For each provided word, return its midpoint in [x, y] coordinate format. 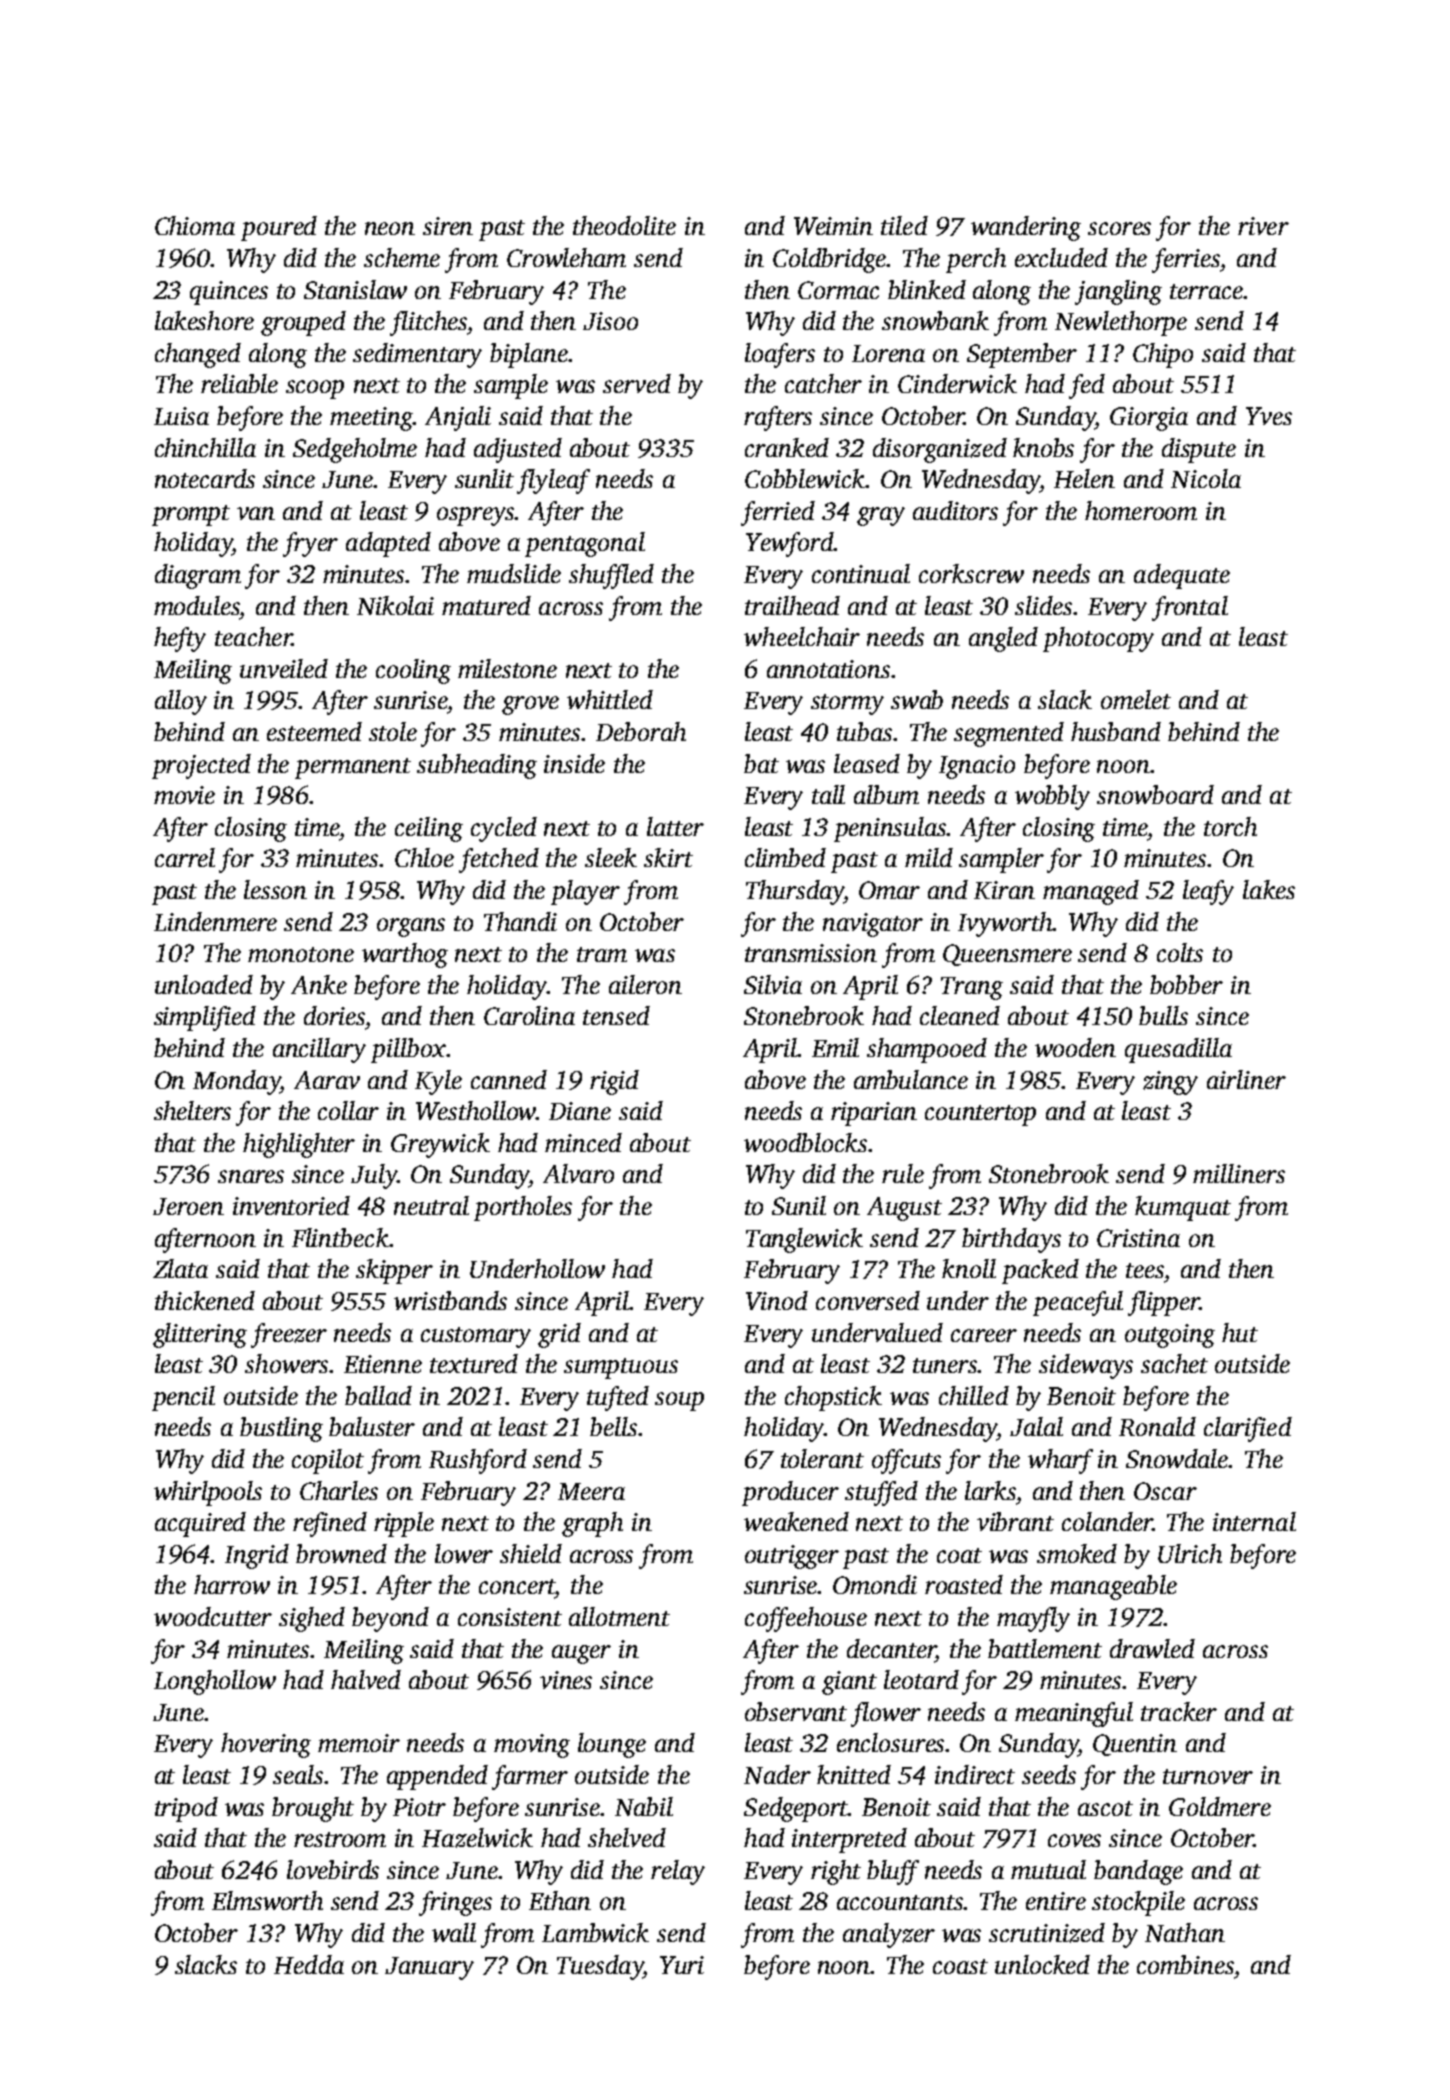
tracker [1179, 1711]
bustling [281, 1429]
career [984, 1335]
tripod [186, 1809]
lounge [612, 1745]
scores [1119, 228]
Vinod [777, 1300]
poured [279, 228]
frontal [1190, 608]
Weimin [833, 226]
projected [201, 766]
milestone [507, 668]
